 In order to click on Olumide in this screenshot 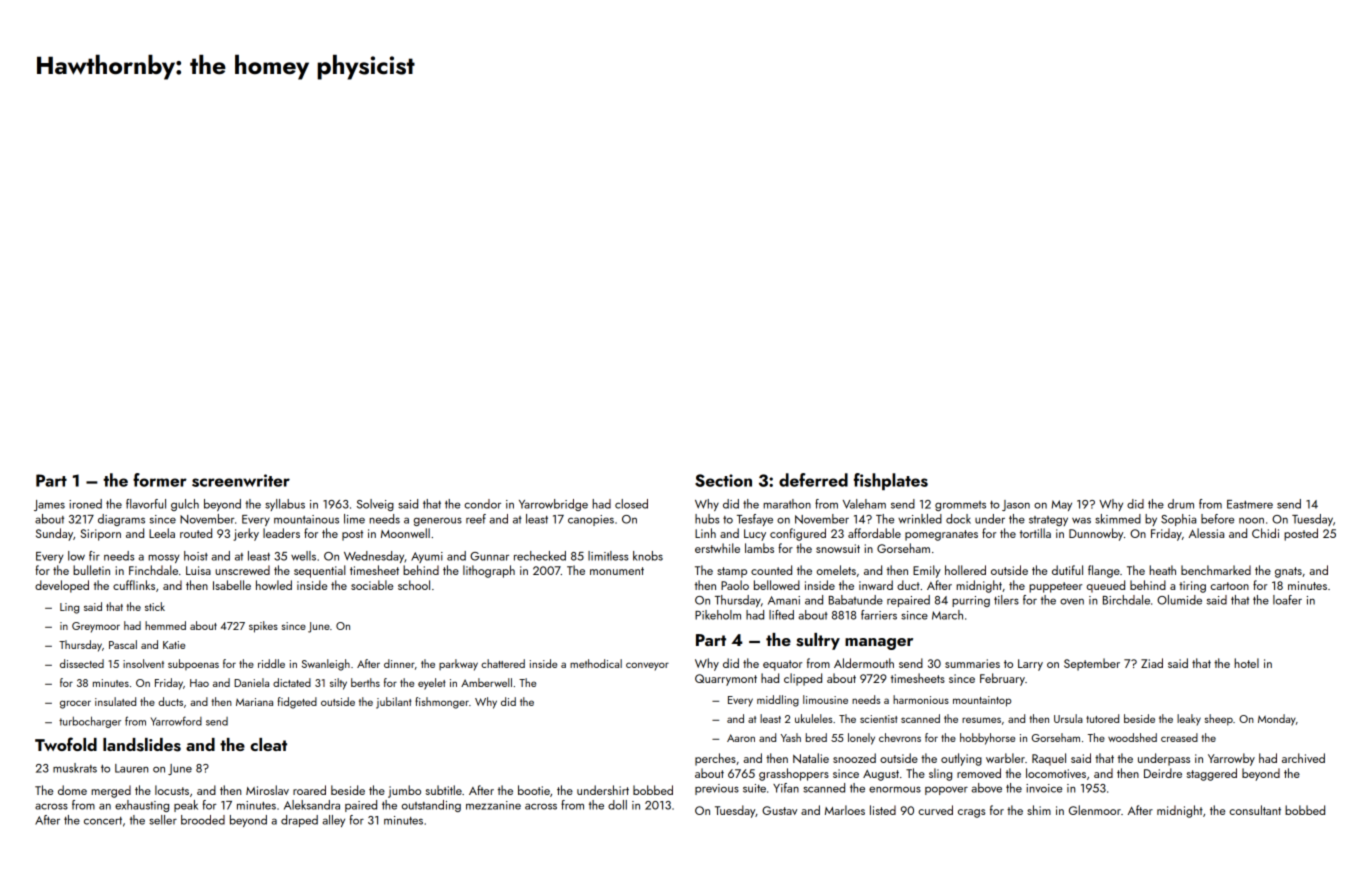, I will do `click(1179, 600)`.
